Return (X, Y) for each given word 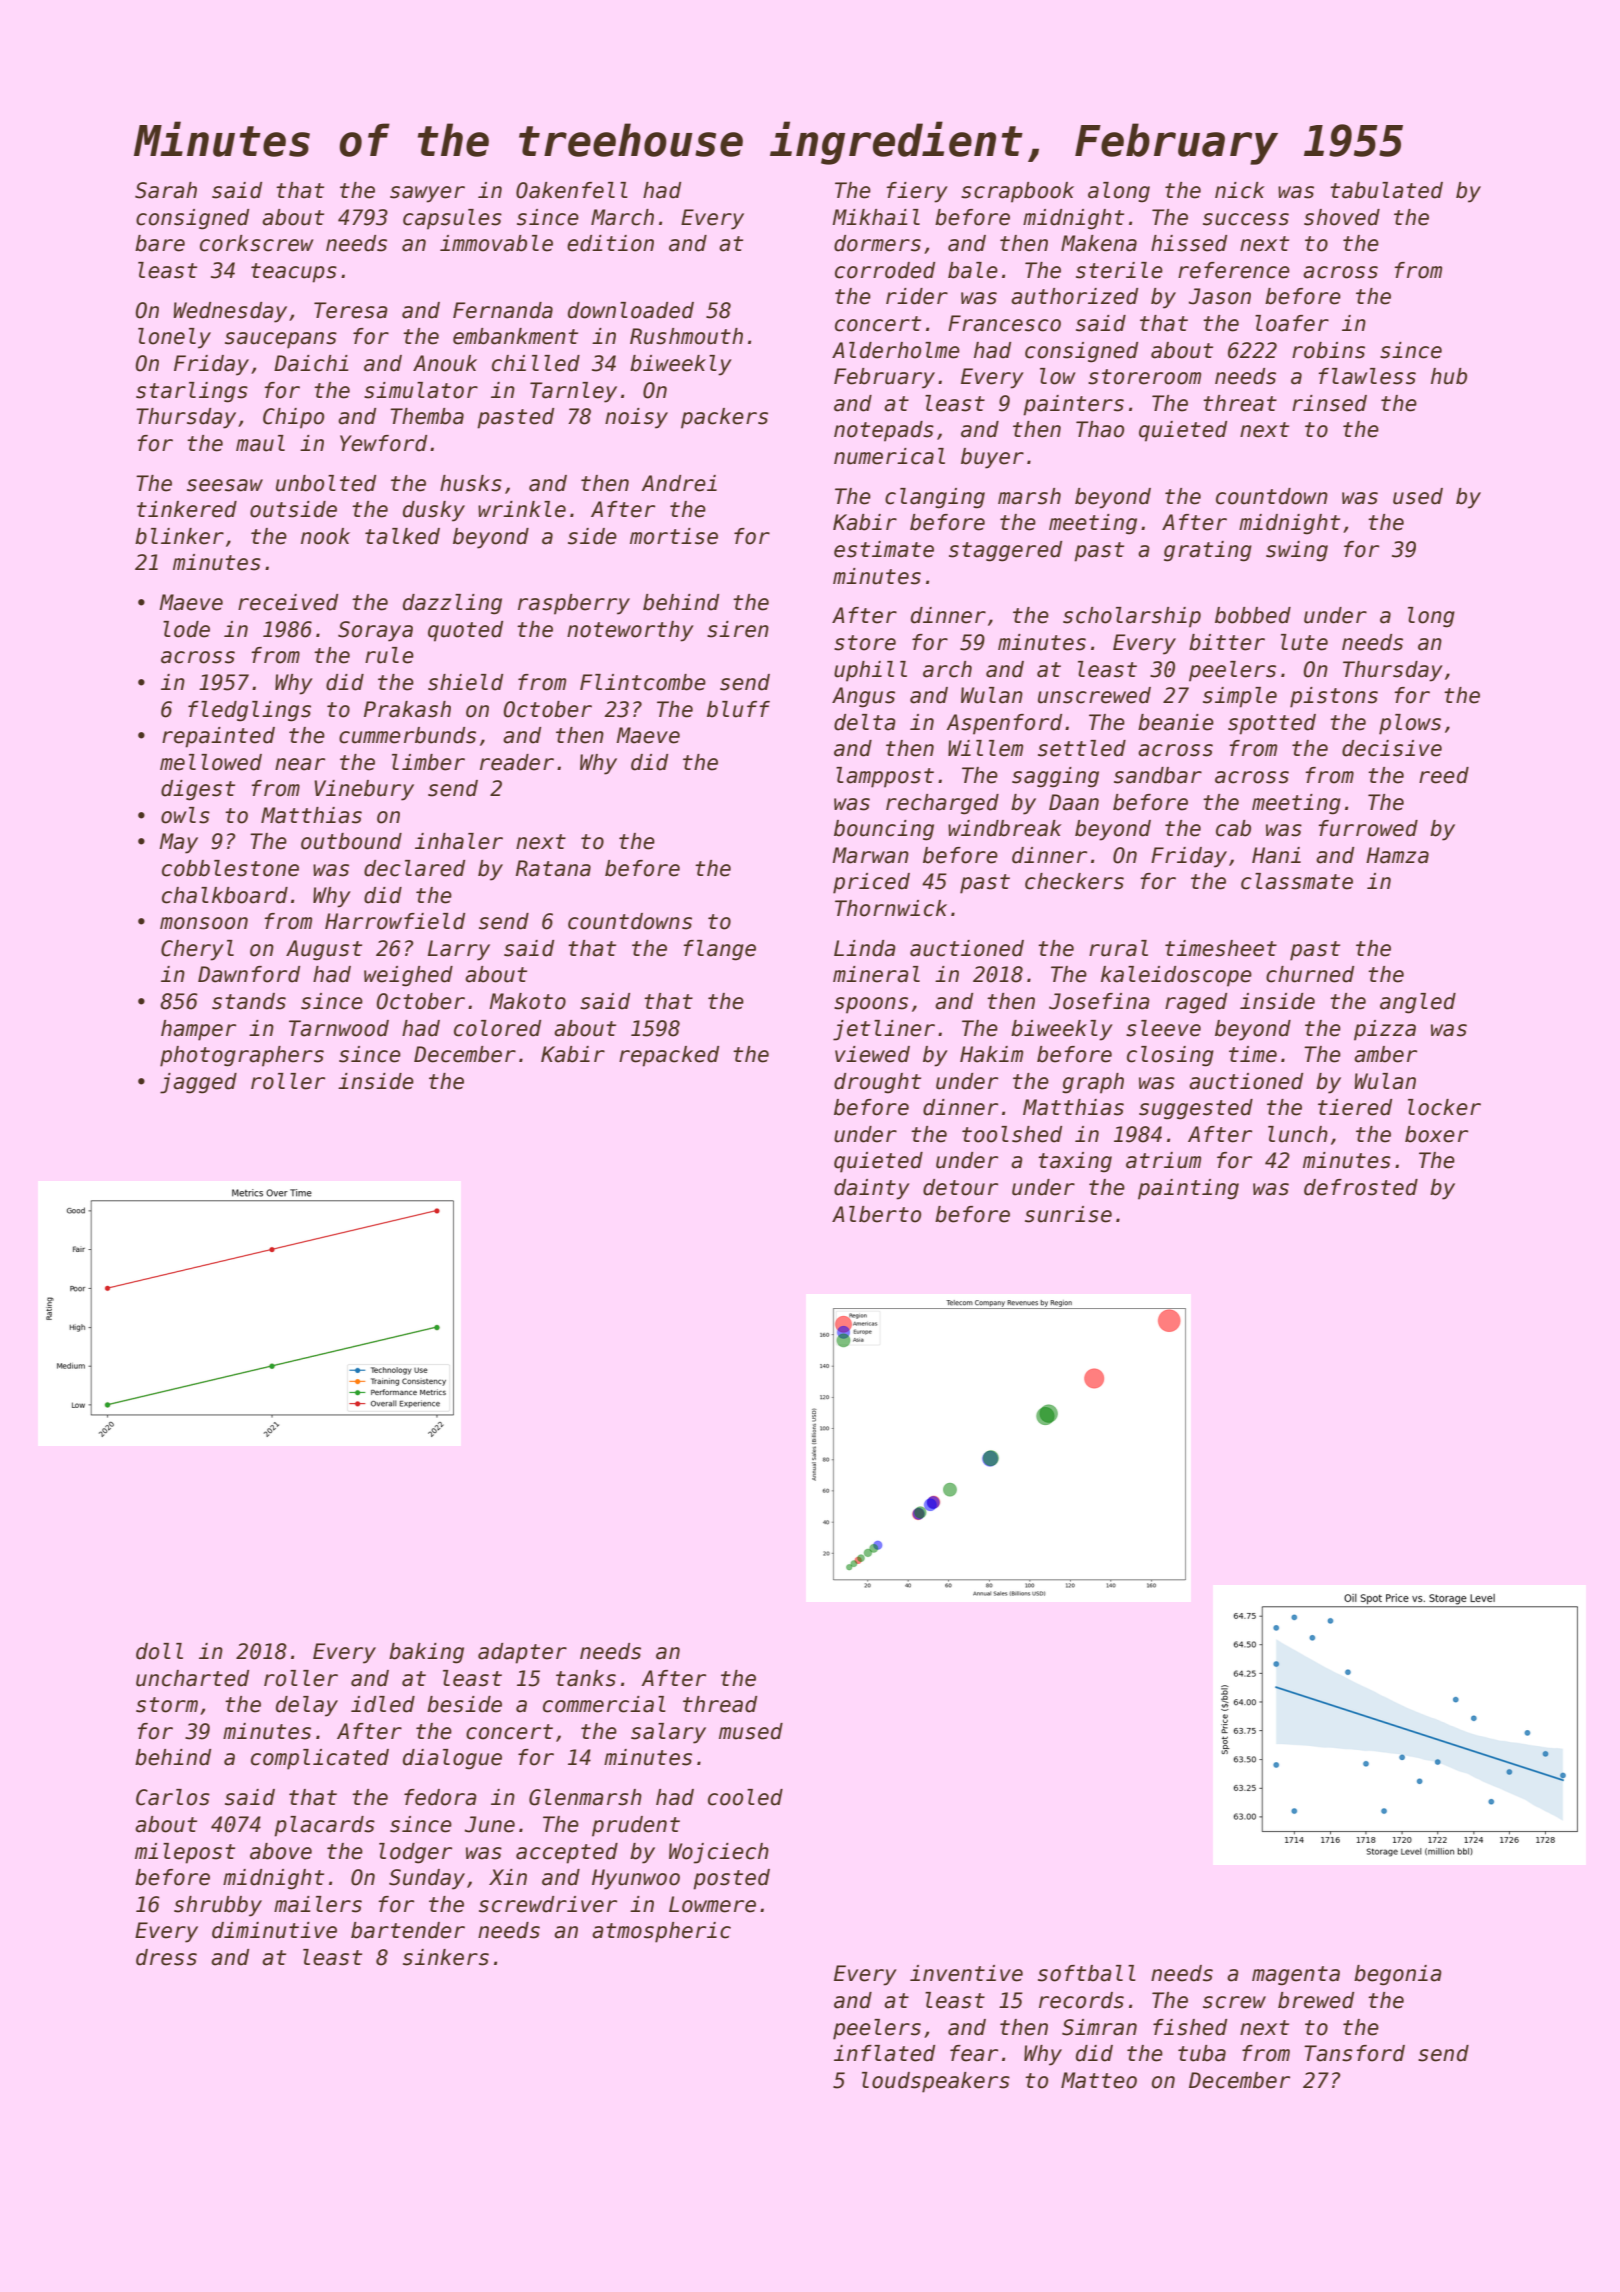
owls (185, 815)
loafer (1292, 323)
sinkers (446, 1957)
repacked (669, 1056)
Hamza (1397, 855)
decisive (1392, 748)
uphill (870, 671)
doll (159, 1651)
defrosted (1361, 1187)
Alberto (876, 1214)
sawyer (427, 194)
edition (610, 243)
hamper (198, 1030)
